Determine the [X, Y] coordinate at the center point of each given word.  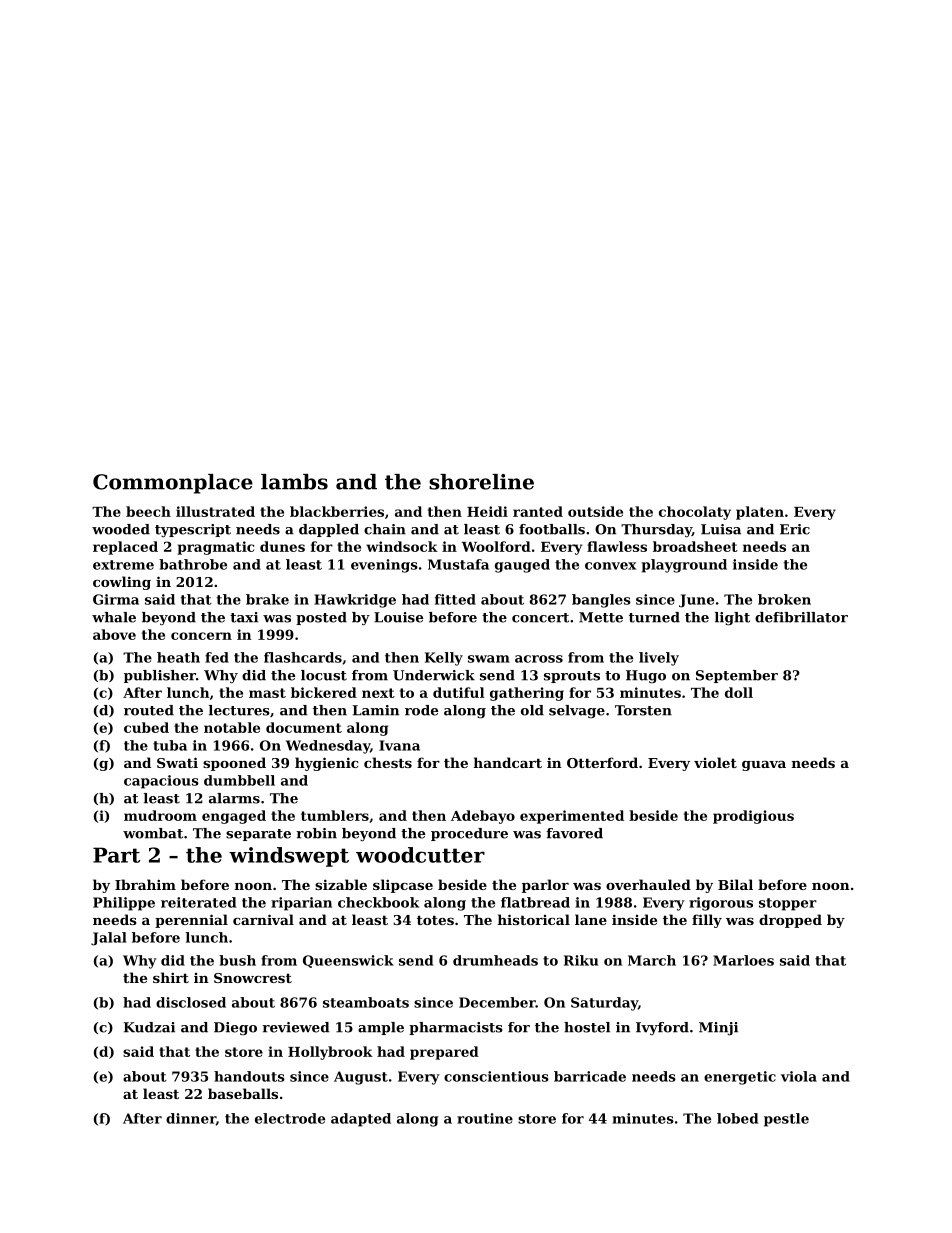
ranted [538, 511]
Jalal [109, 939]
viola [799, 1076]
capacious [161, 782]
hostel [587, 1027]
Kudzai [149, 1027]
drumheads [495, 960]
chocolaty [695, 513]
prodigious [753, 817]
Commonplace [173, 484]
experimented [572, 817]
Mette [601, 617]
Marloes [743, 960]
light [732, 619]
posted [321, 618]
